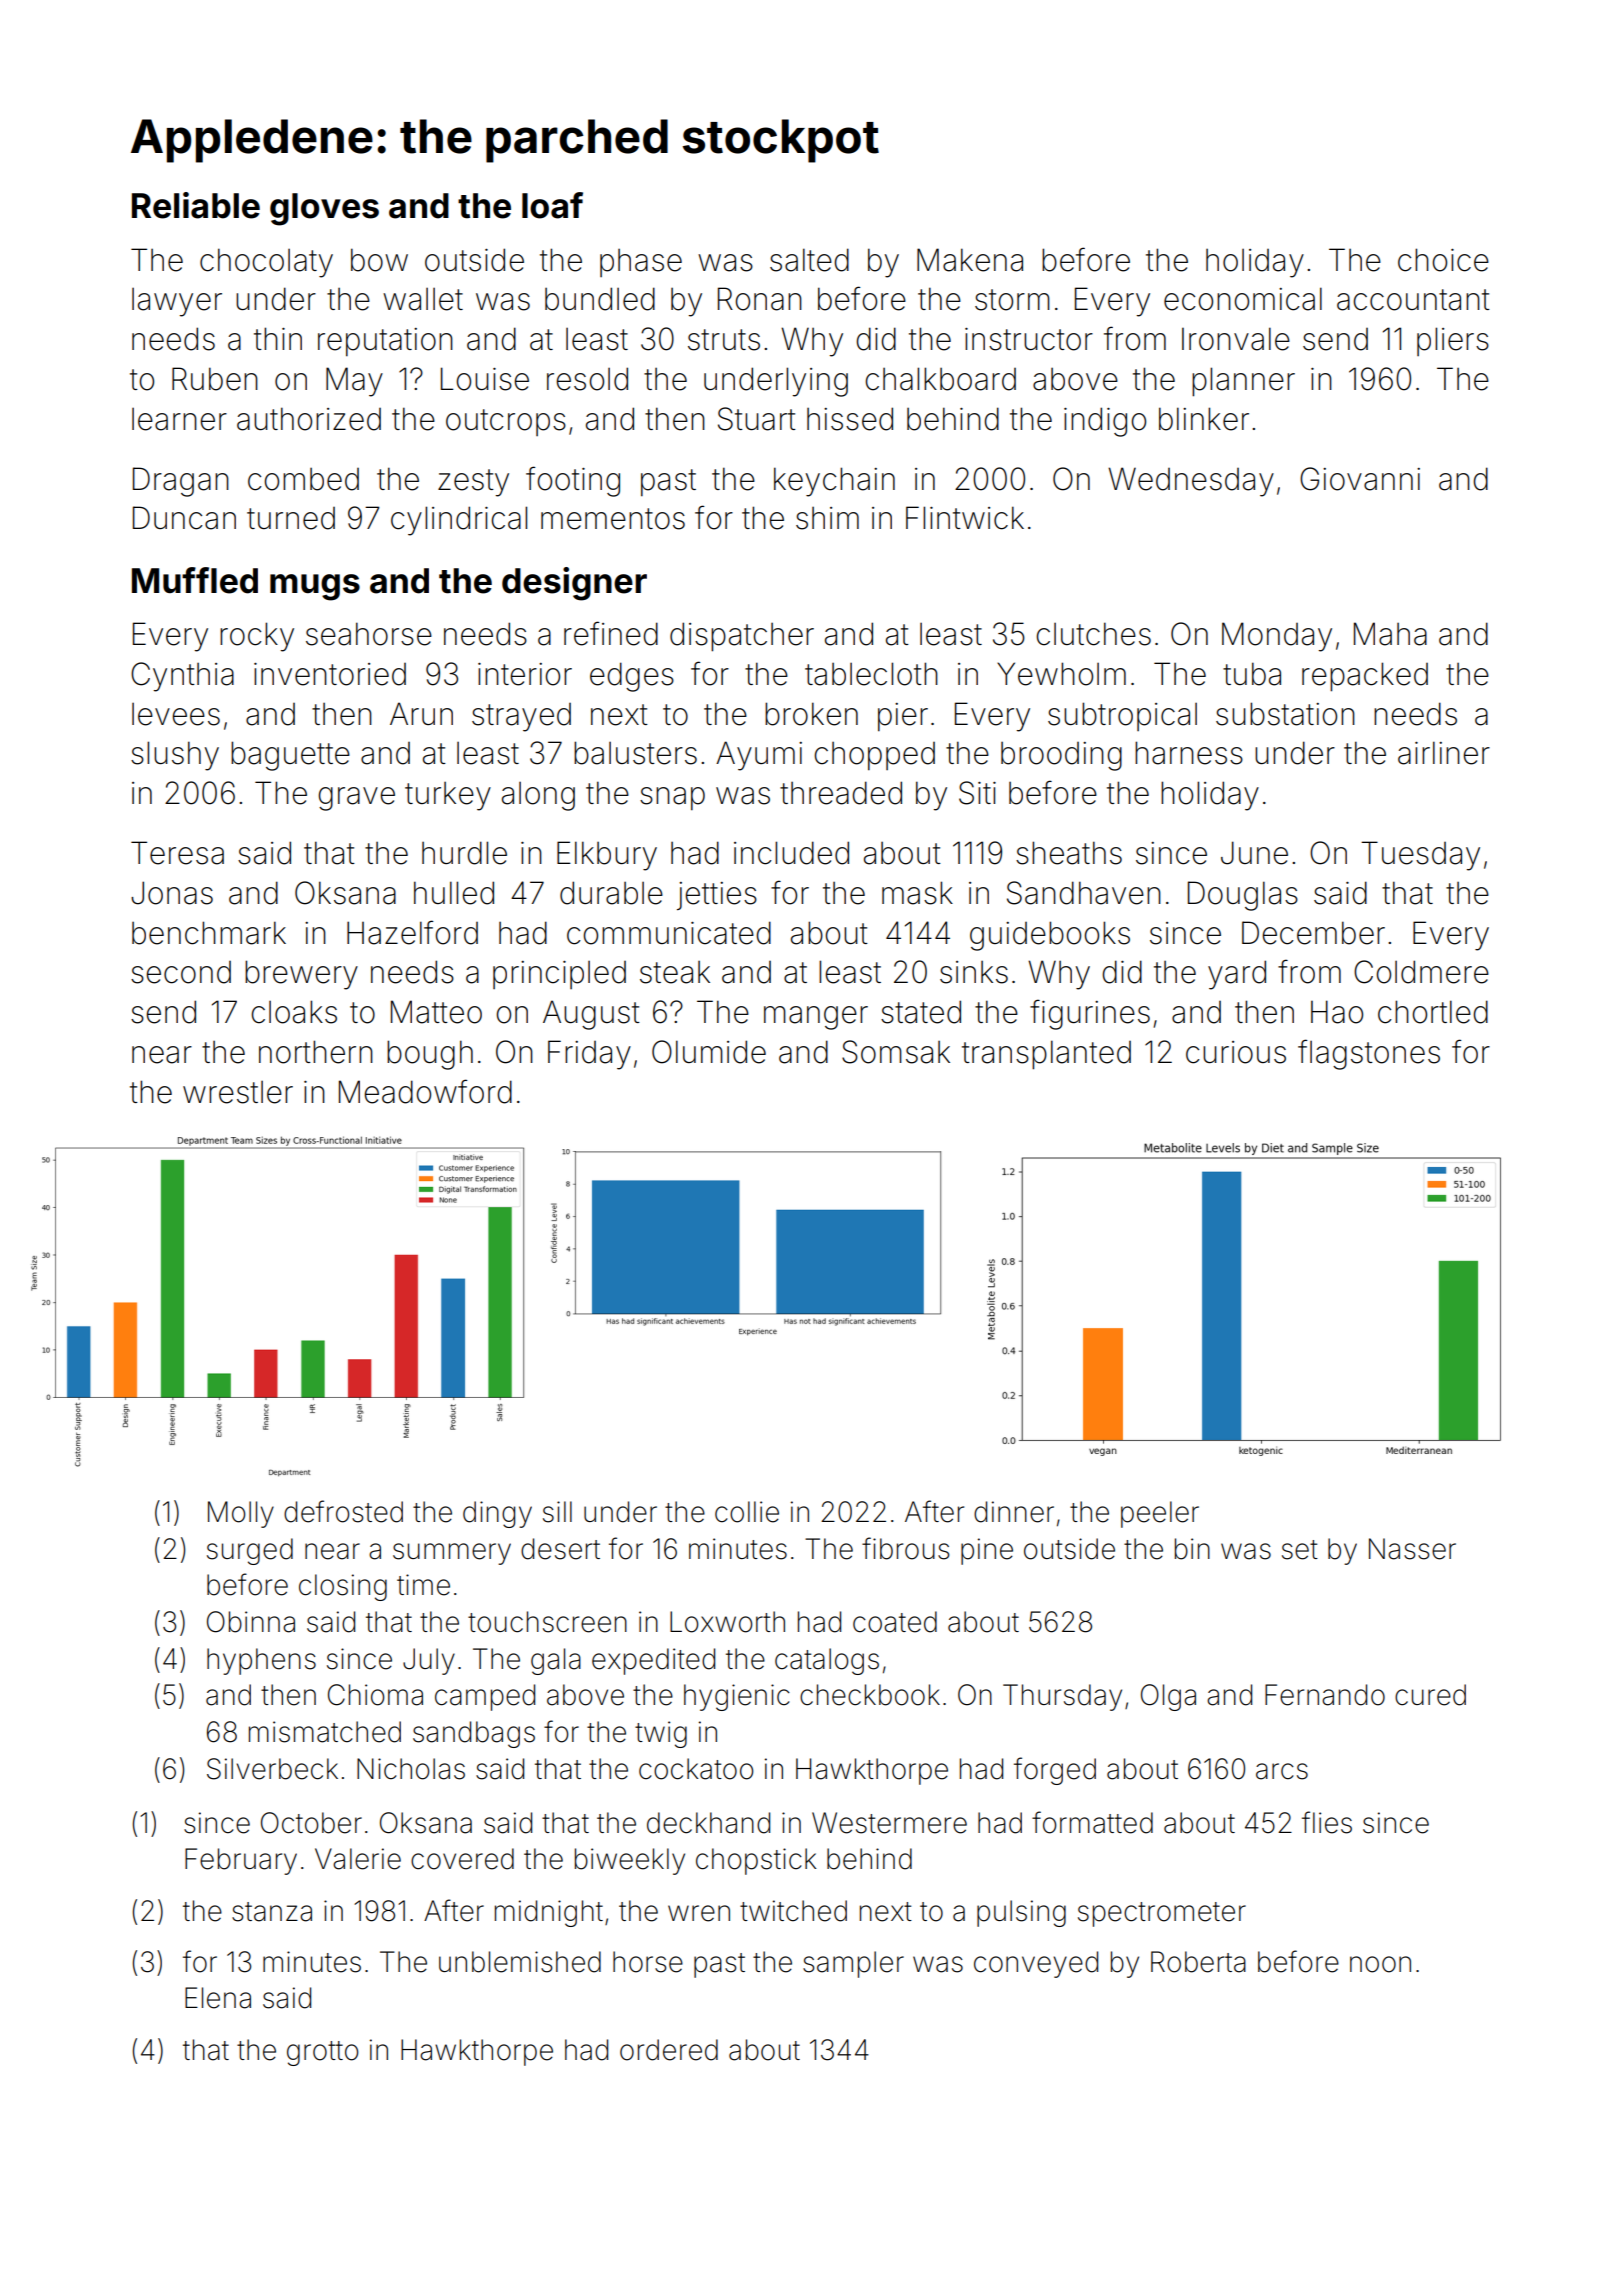 The width and height of the page is (1620, 2292). What do you see at coordinates (1243, 299) in the page?
I see `economical` at bounding box center [1243, 299].
